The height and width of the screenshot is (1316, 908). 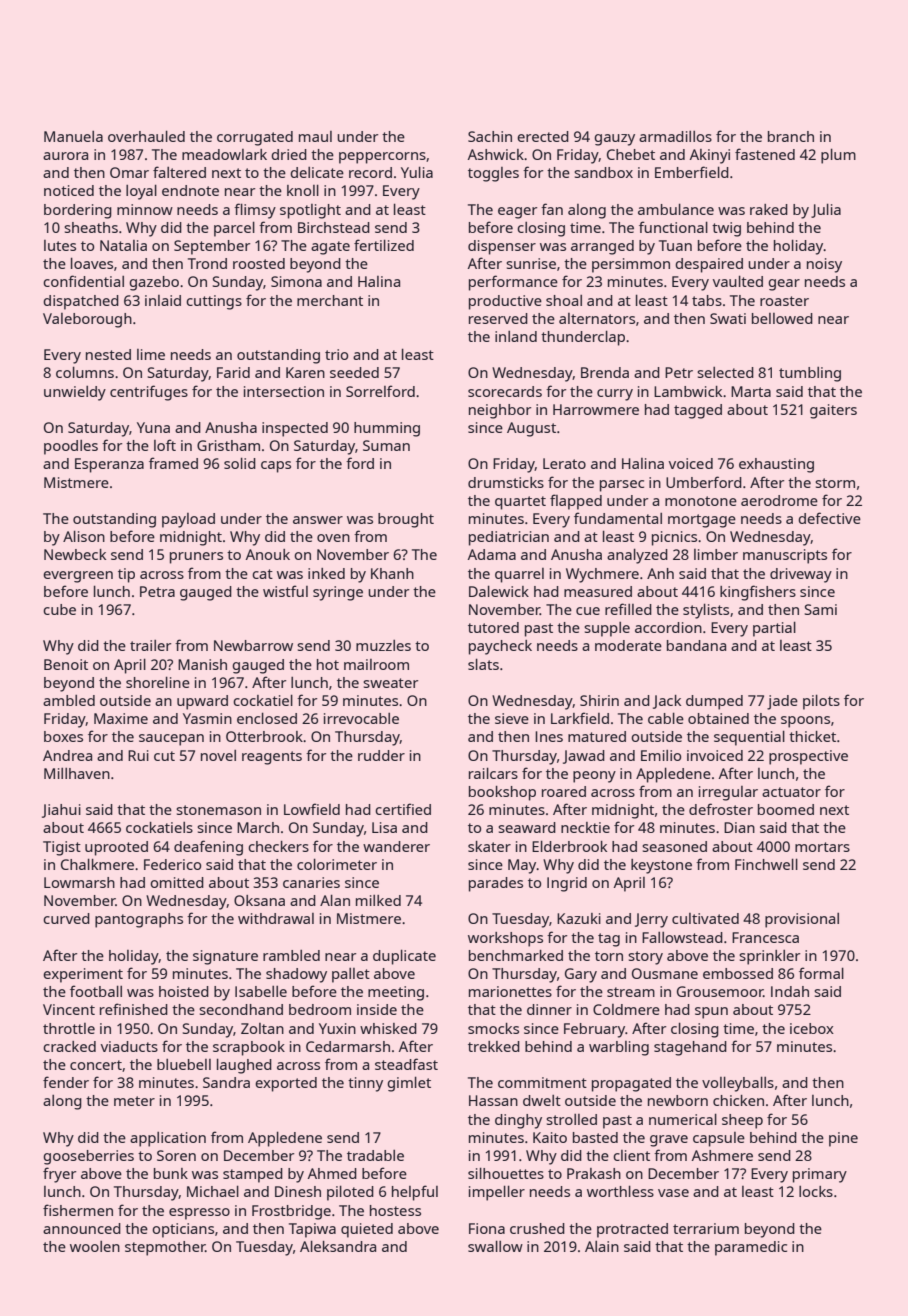 What do you see at coordinates (602, 1246) in the screenshot?
I see `Alain` at bounding box center [602, 1246].
